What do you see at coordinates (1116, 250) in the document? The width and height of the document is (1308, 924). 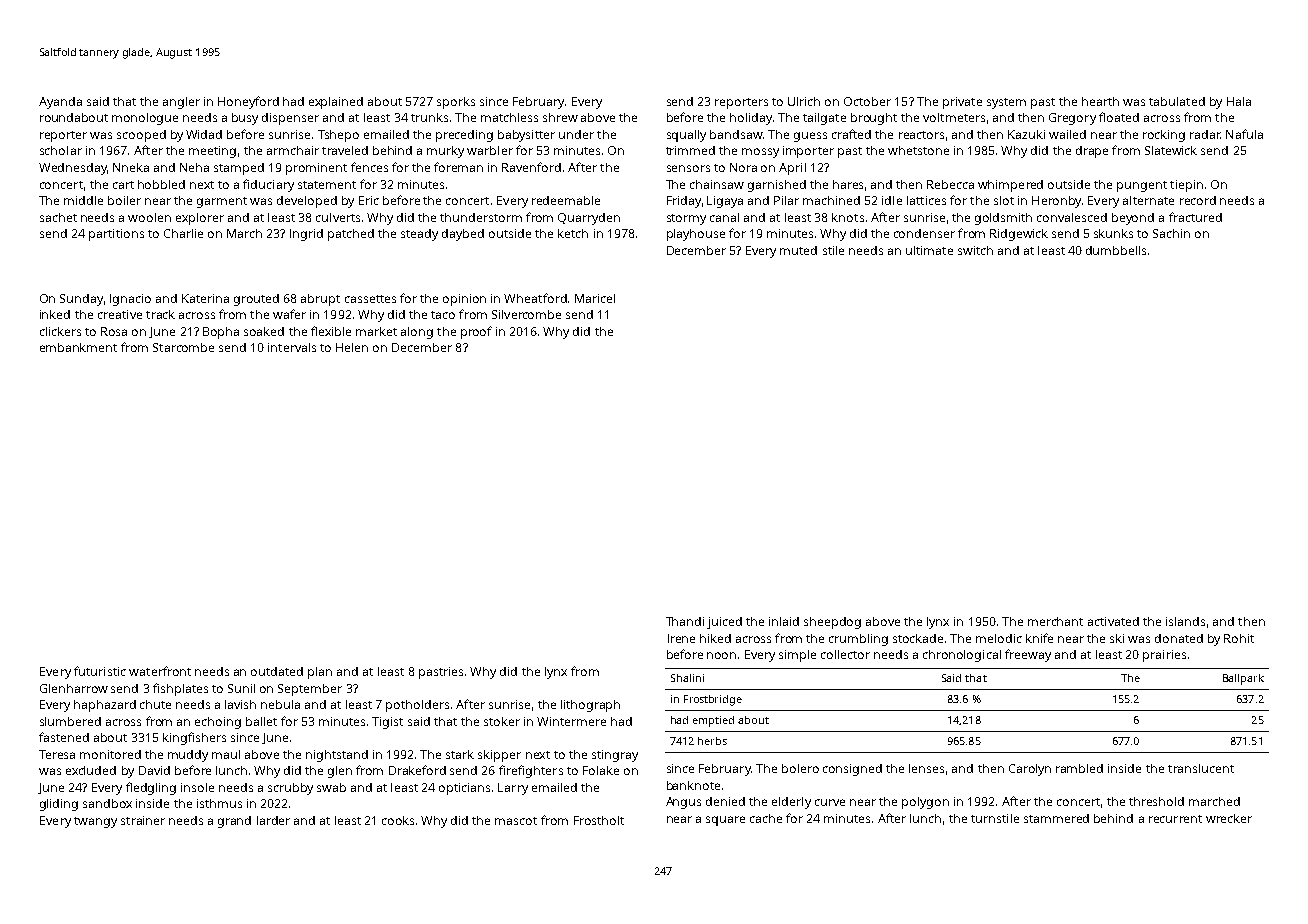 I see `dumbbells` at bounding box center [1116, 250].
